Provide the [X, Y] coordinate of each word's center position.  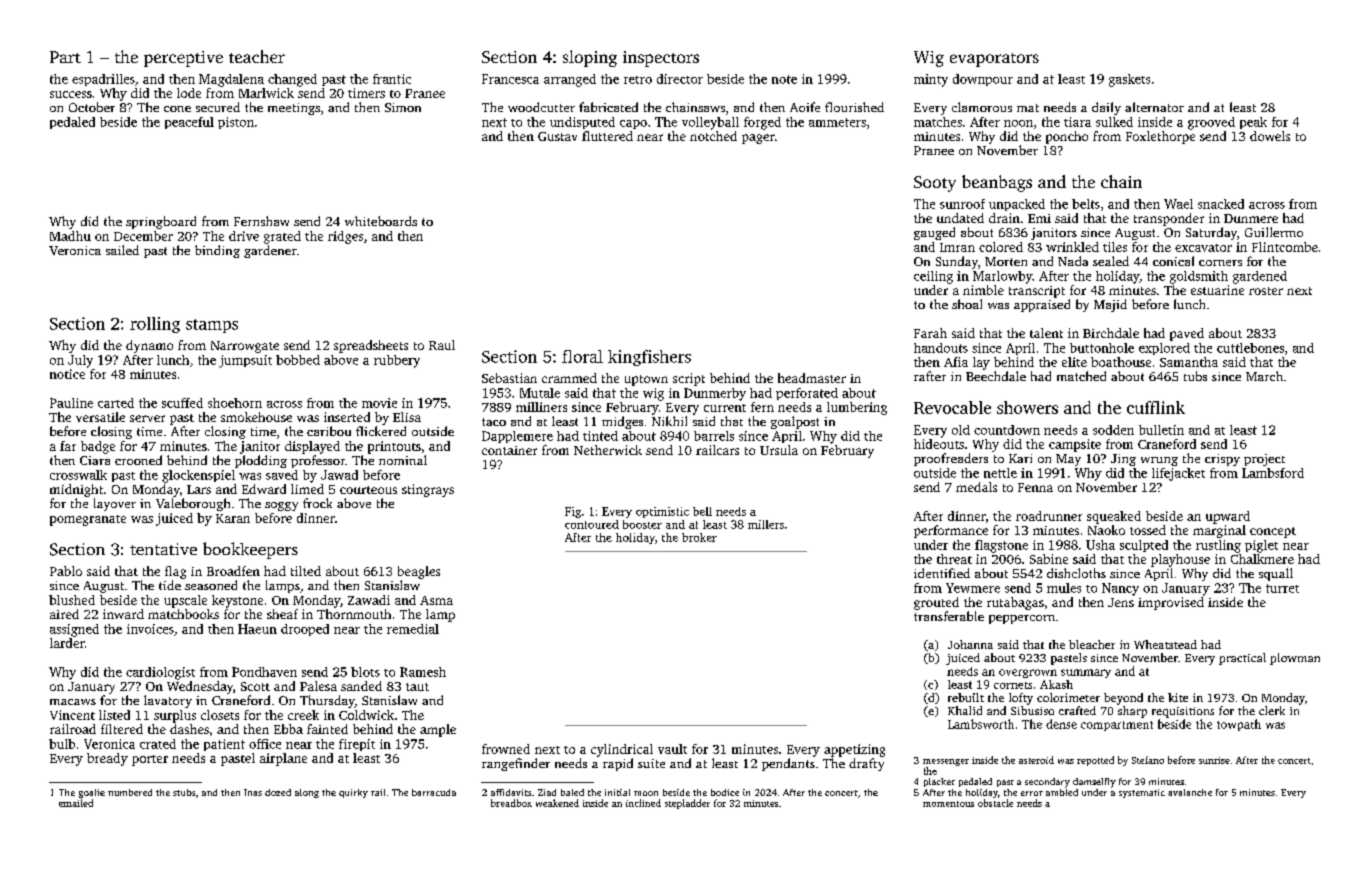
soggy [281, 506]
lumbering [857, 408]
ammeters [837, 122]
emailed [76, 803]
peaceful [189, 123]
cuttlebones [1250, 348]
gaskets [1129, 80]
